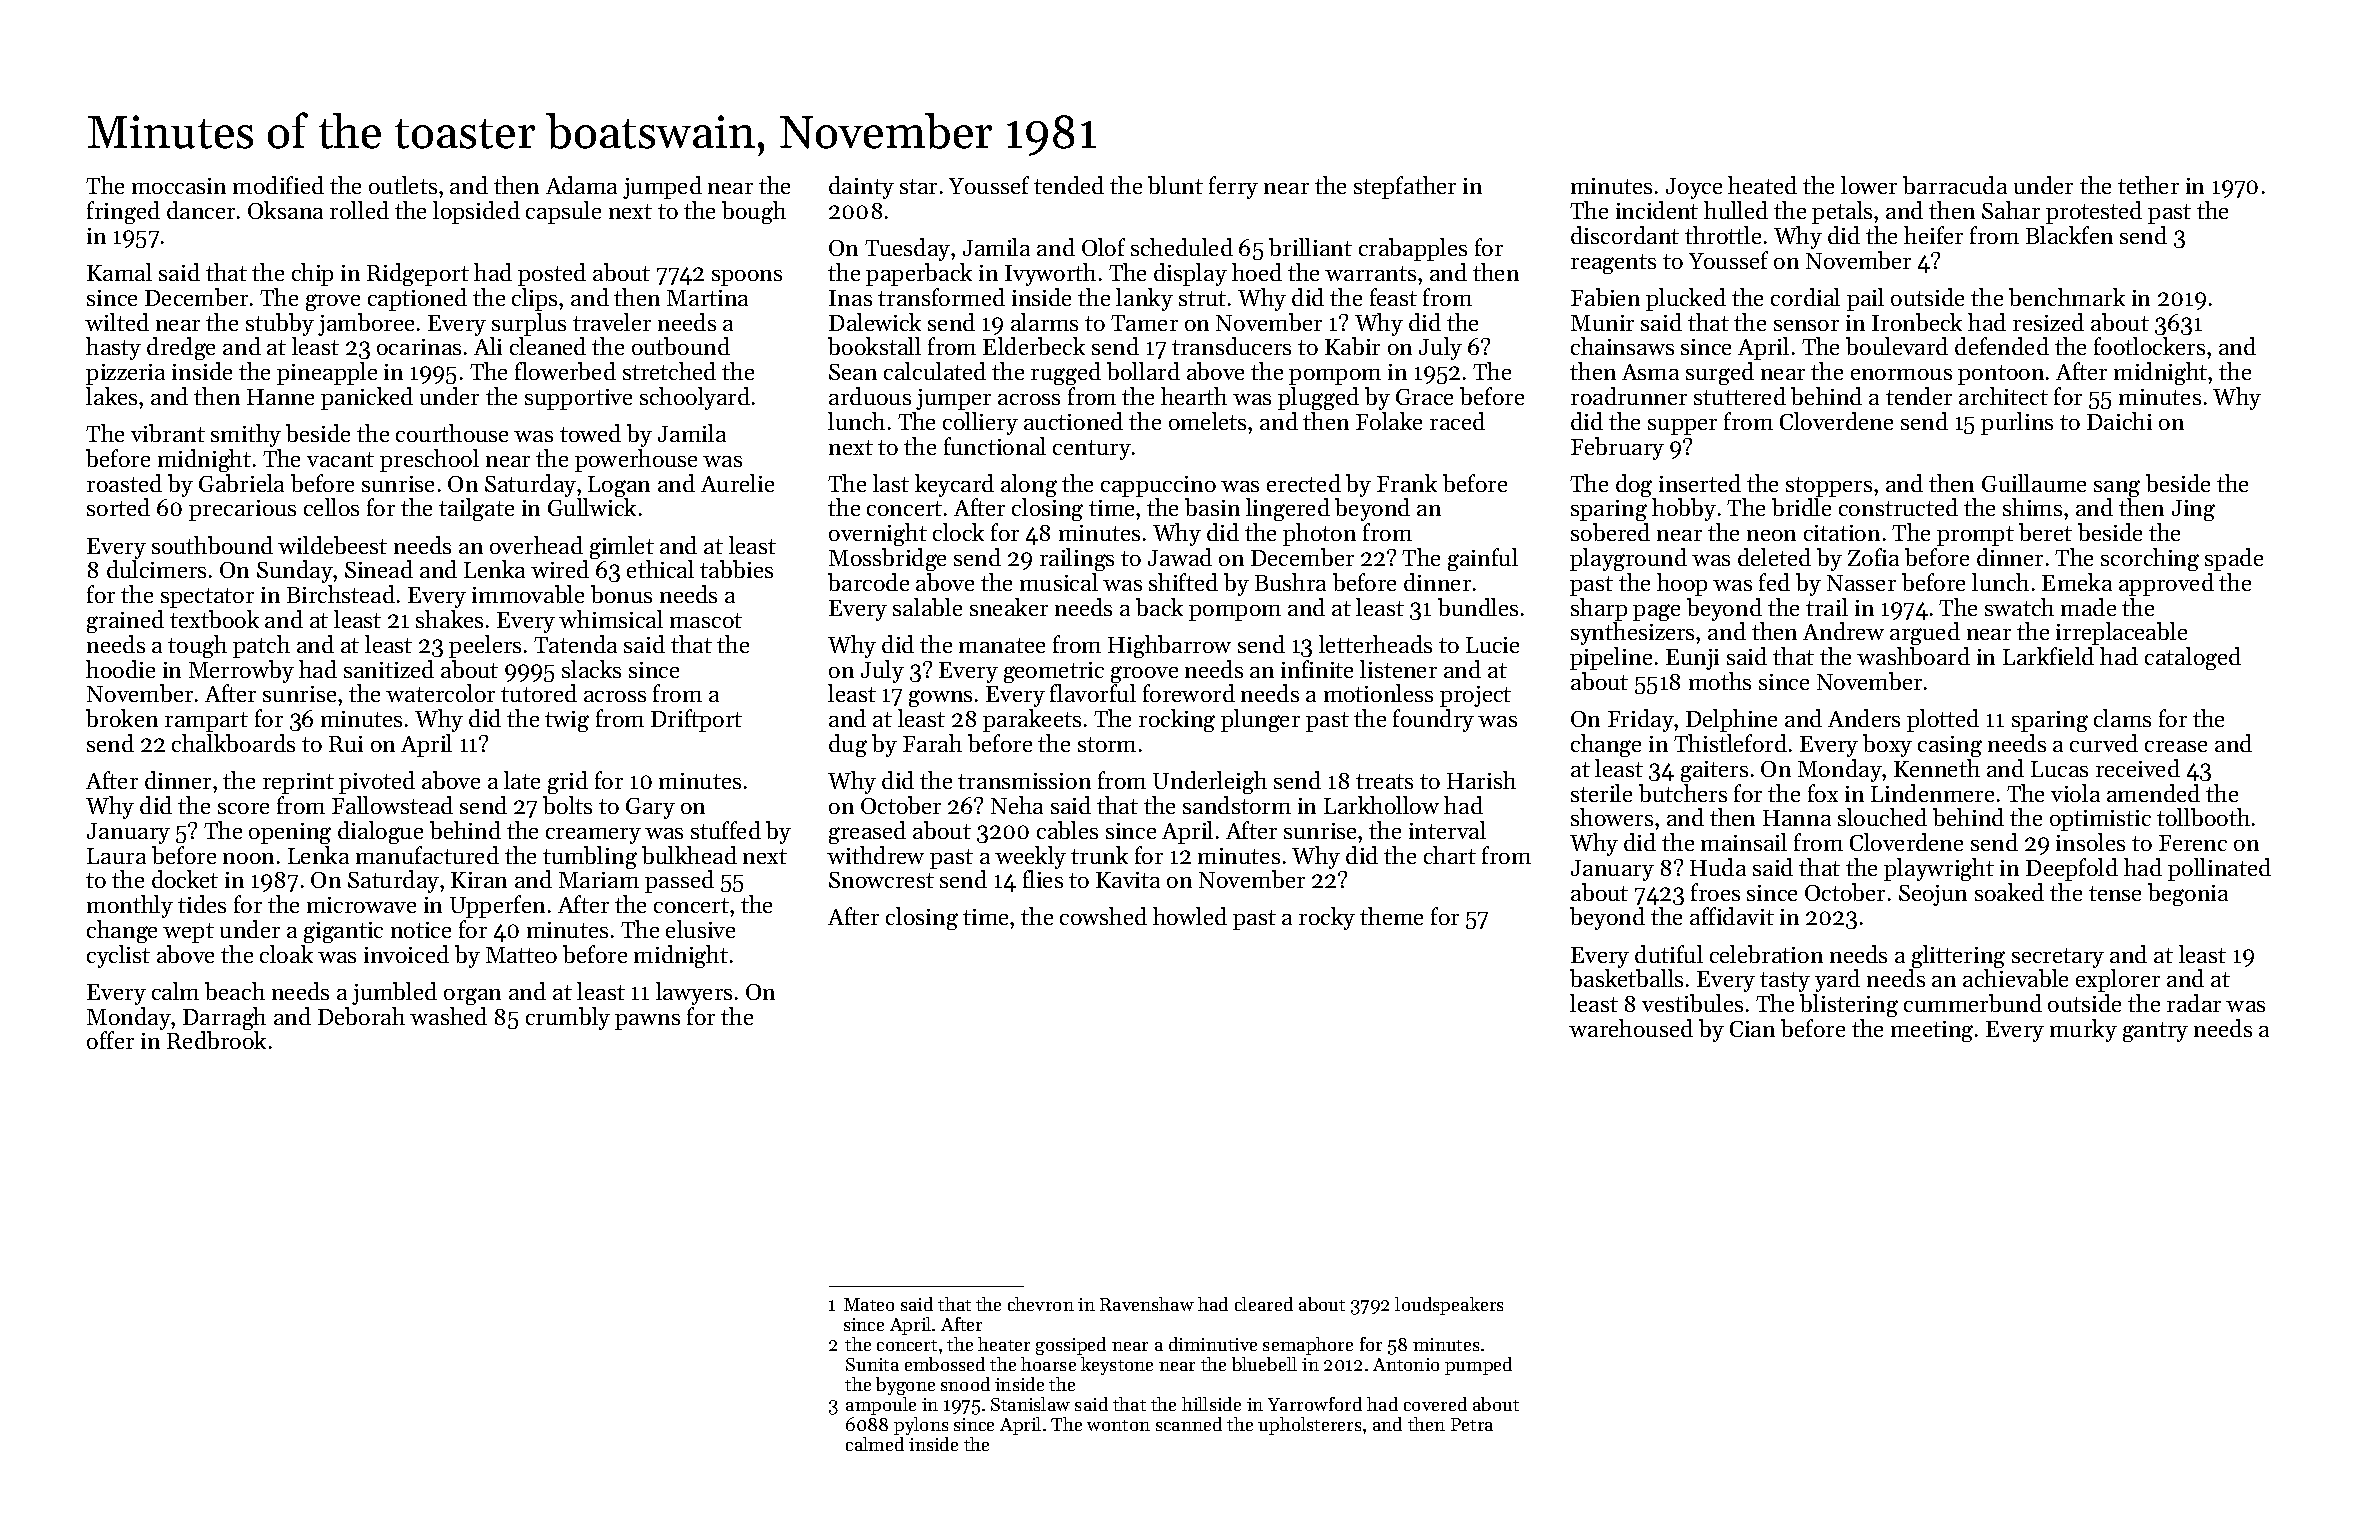 The width and height of the image is (2363, 1529). What do you see at coordinates (1958, 956) in the image?
I see `glittering` at bounding box center [1958, 956].
